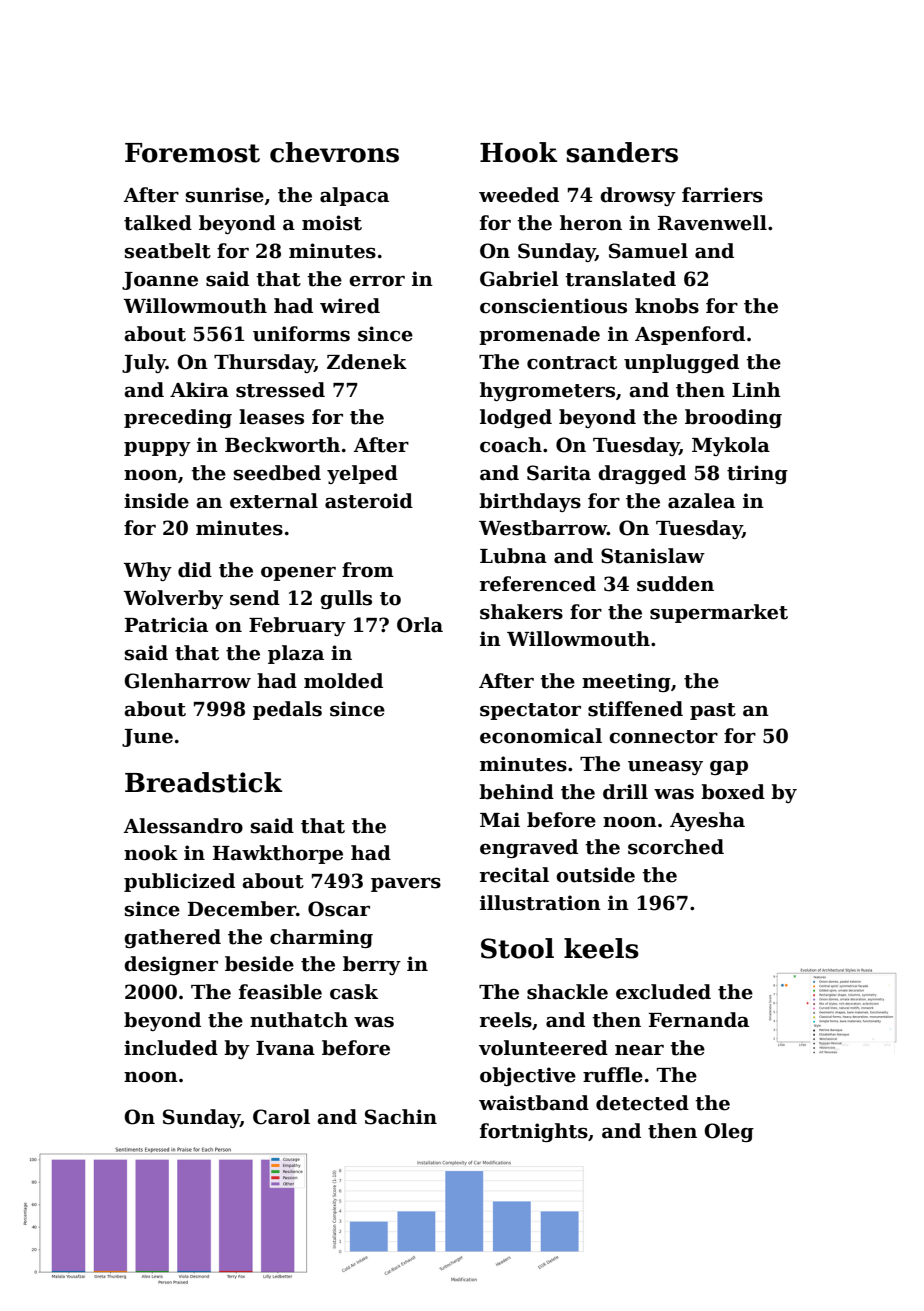 Image resolution: width=924 pixels, height=1311 pixels. I want to click on weeded, so click(519, 195).
